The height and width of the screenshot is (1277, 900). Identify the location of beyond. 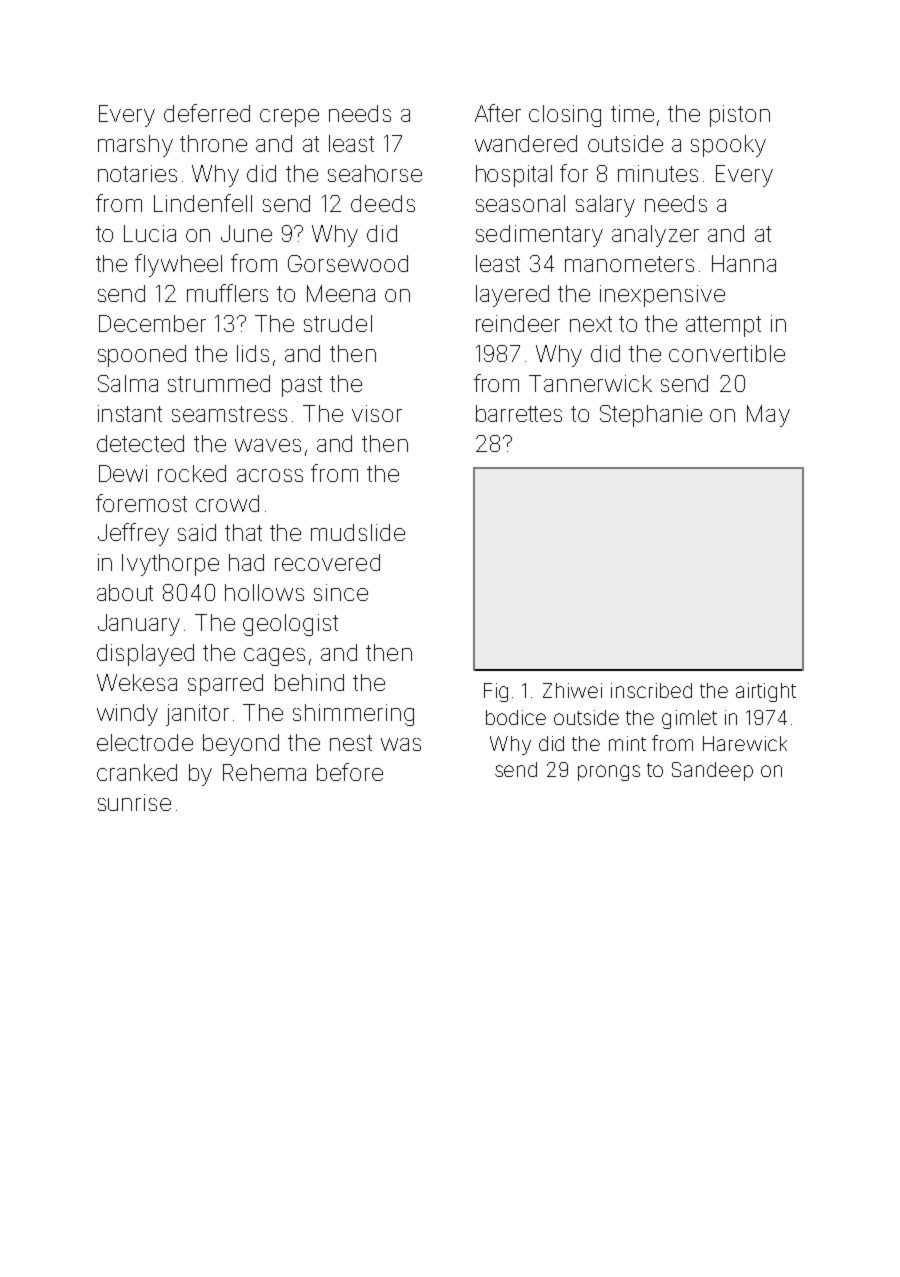
(241, 745).
